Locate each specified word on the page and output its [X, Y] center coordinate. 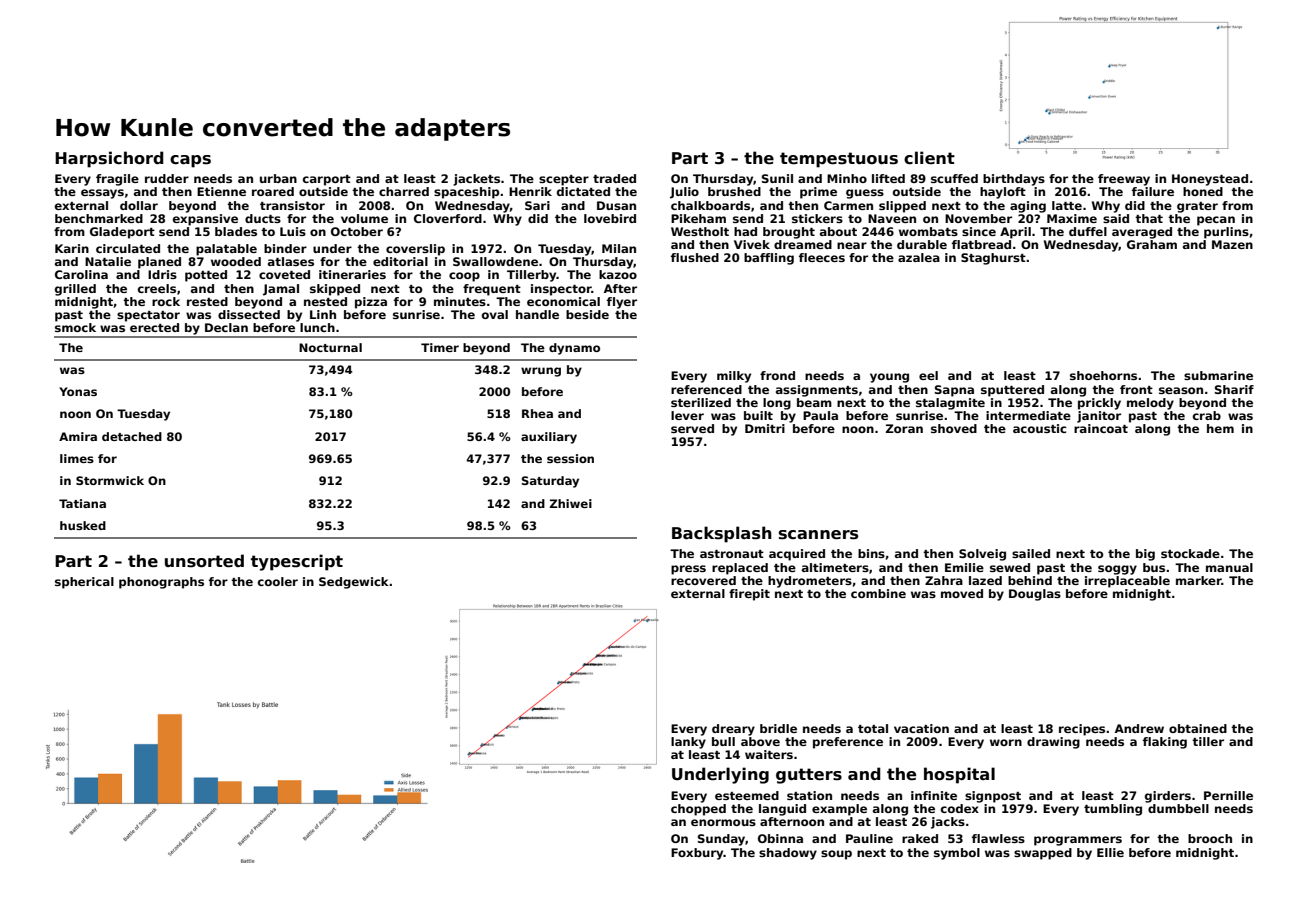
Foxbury [697, 854]
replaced [740, 569]
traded [614, 178]
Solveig [982, 555]
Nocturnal [330, 347]
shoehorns [1103, 375]
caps [190, 161]
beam [814, 402]
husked [83, 525]
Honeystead [1210, 180]
